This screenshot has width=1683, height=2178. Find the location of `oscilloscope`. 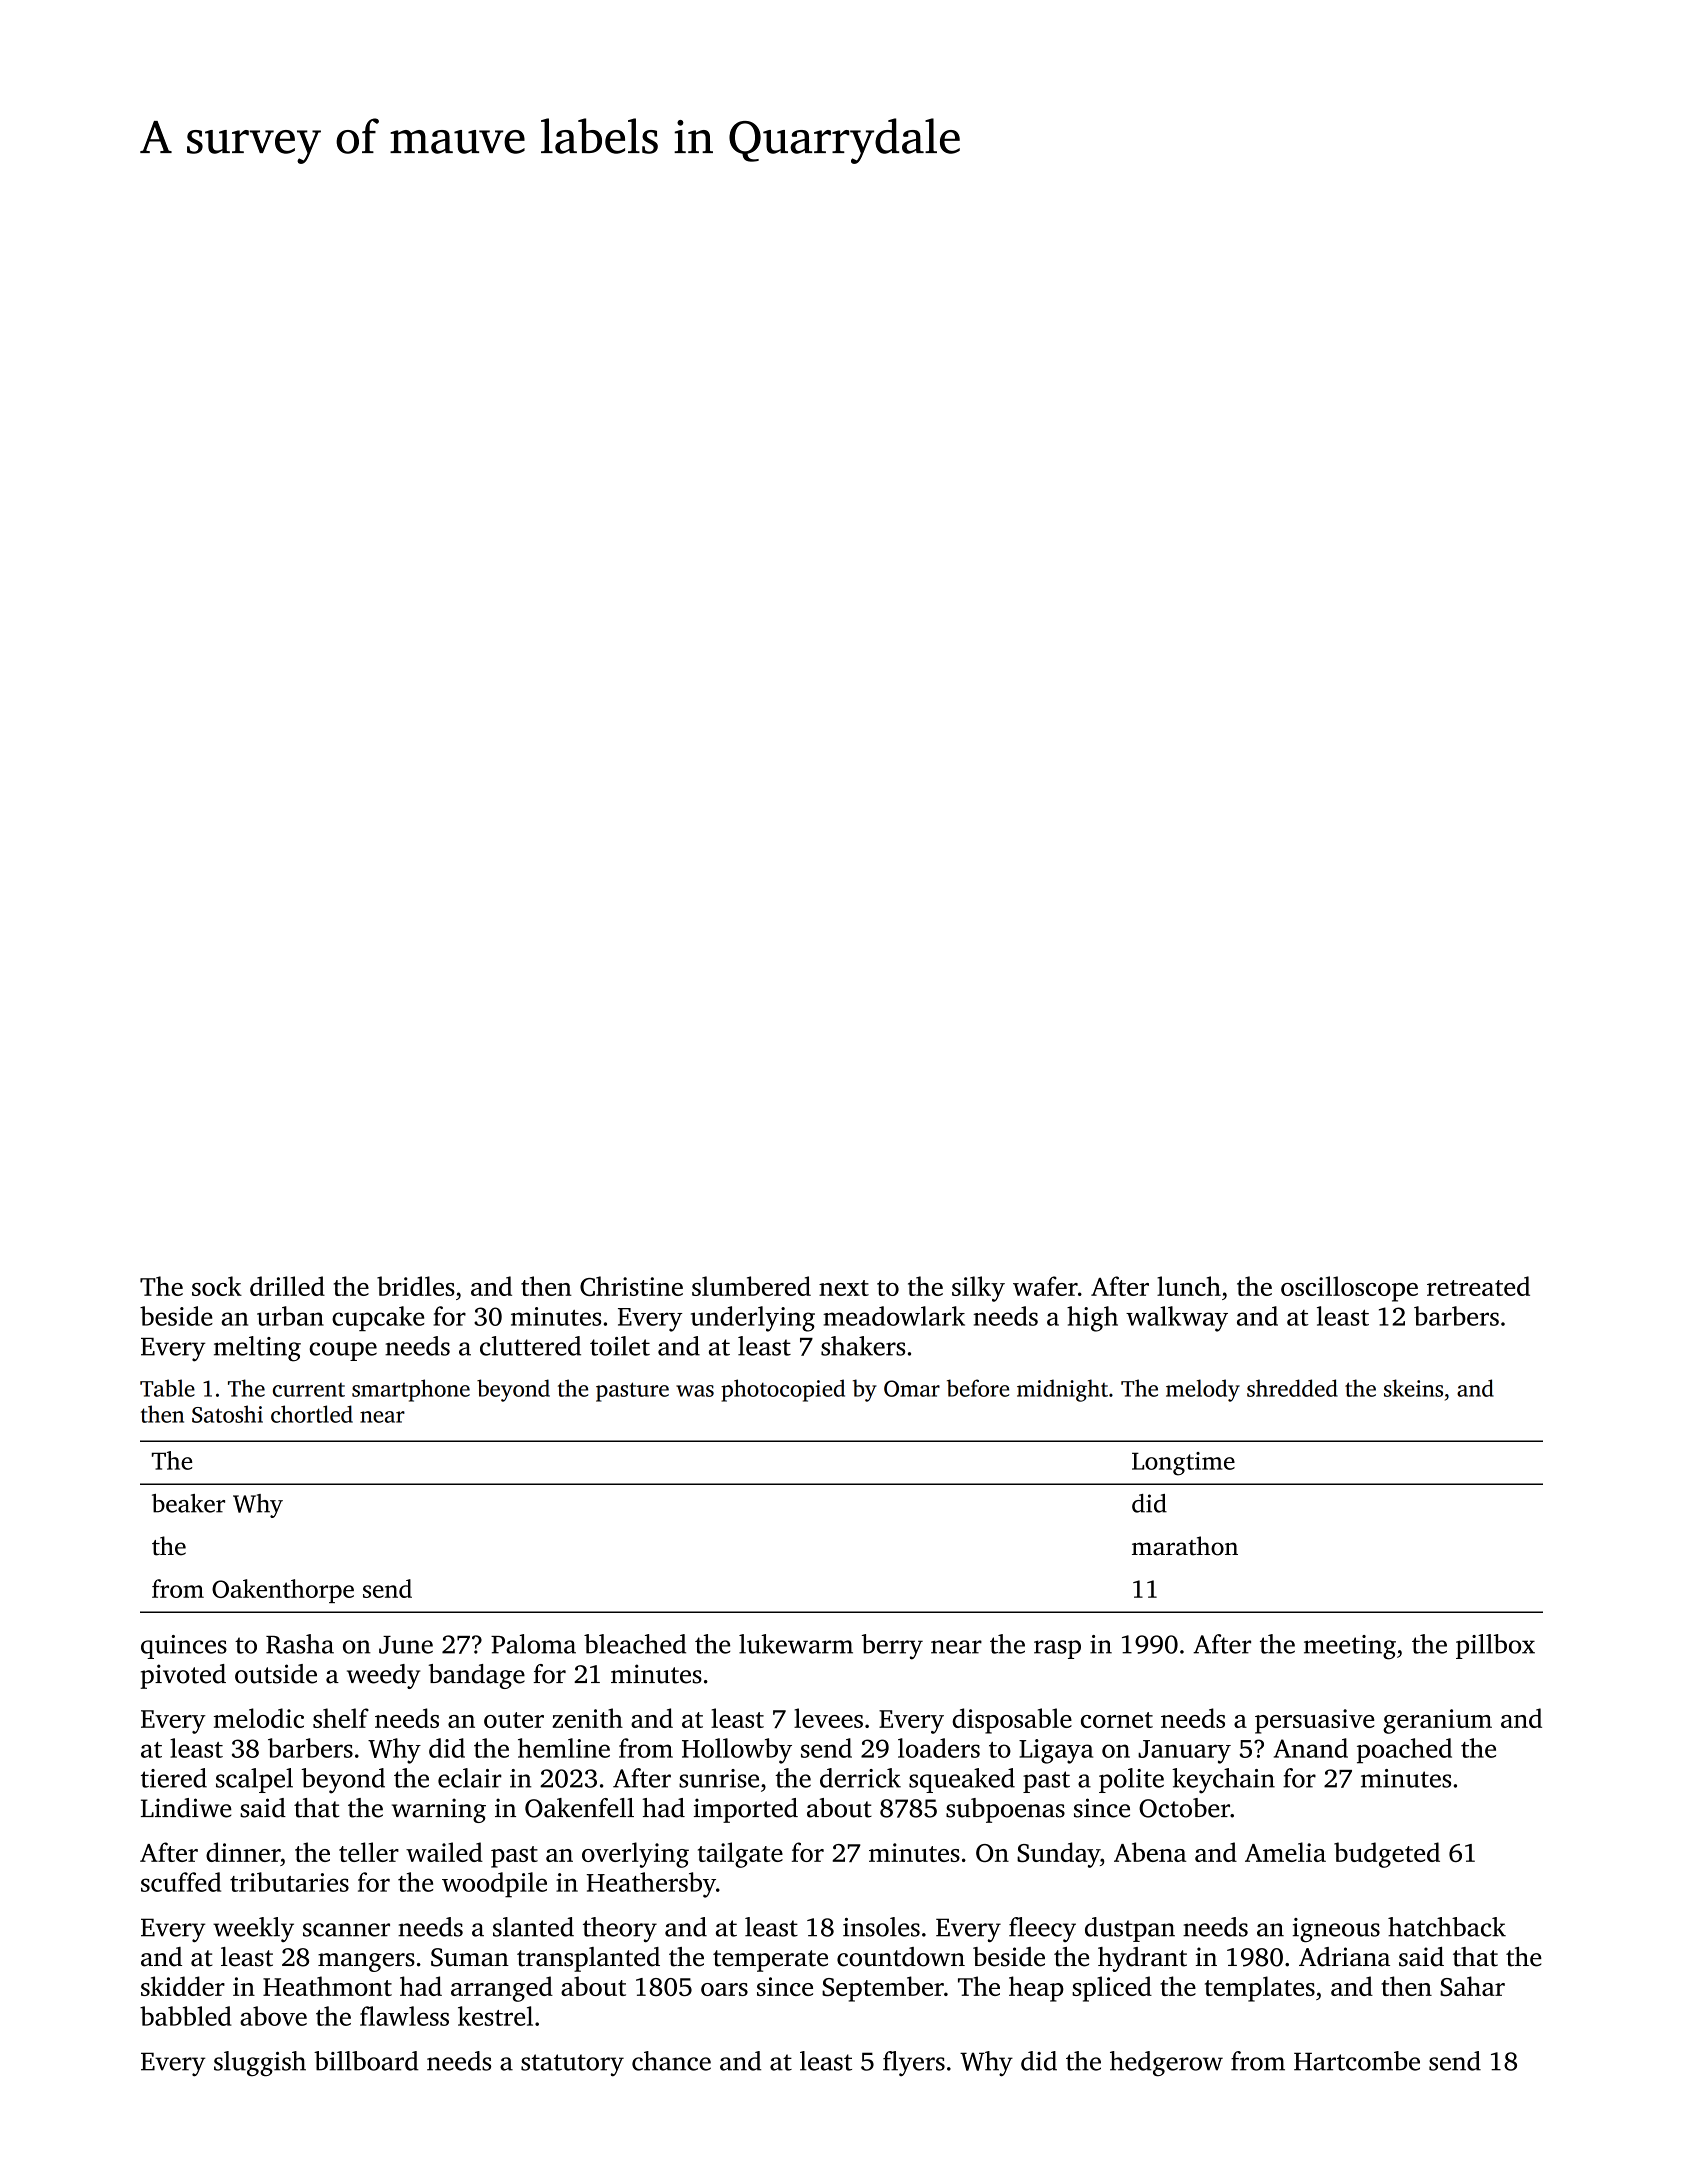

oscilloscope is located at coordinates (1349, 1289).
